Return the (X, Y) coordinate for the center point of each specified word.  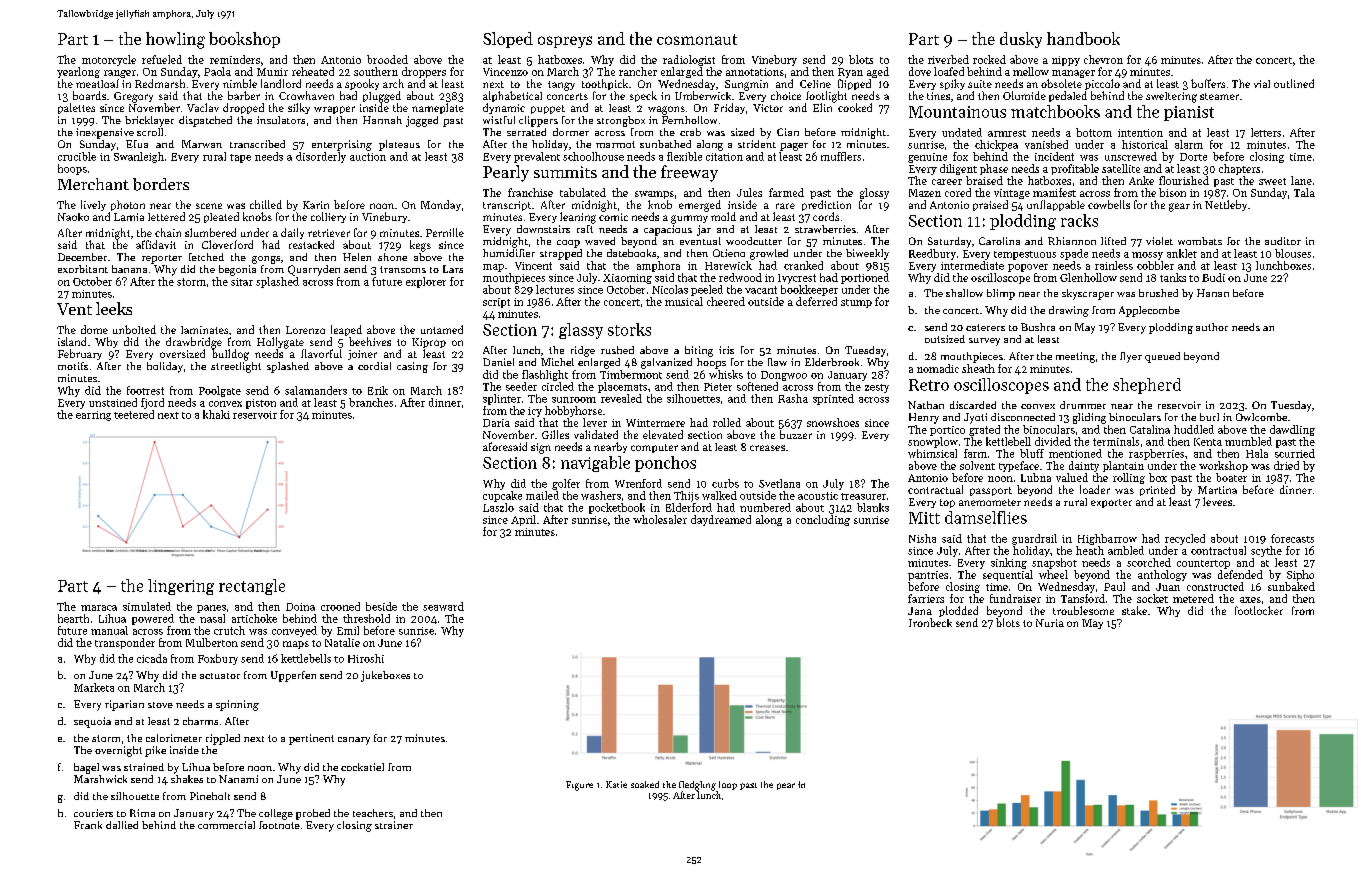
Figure (579, 786)
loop (728, 785)
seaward (443, 606)
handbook (1083, 38)
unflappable (1056, 205)
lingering (181, 587)
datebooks (631, 253)
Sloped (508, 40)
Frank (88, 825)
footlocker (1259, 610)
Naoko (73, 217)
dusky (1021, 40)
